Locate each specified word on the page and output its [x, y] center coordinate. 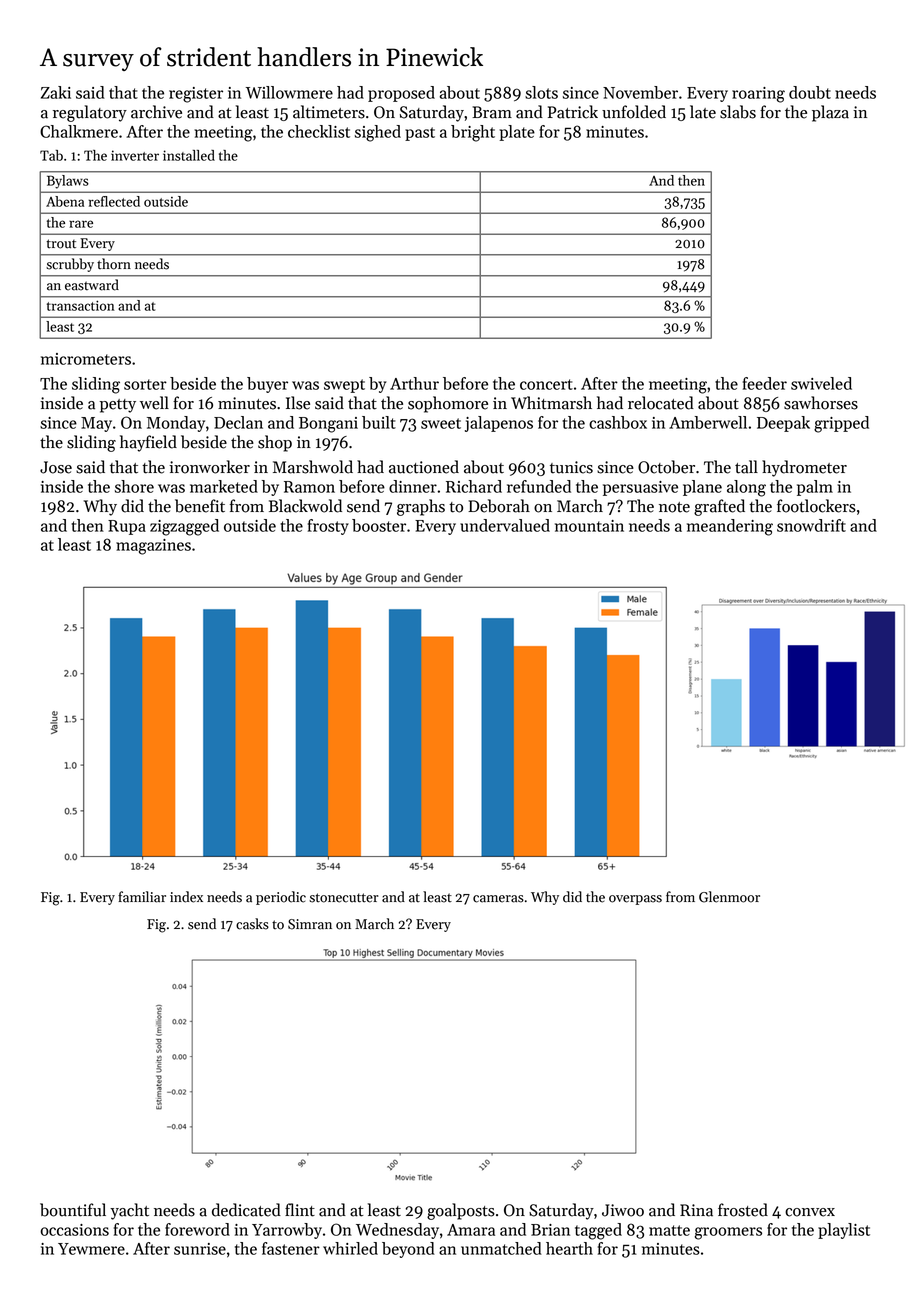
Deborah [499, 506]
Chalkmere [79, 131]
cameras [498, 899]
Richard [474, 486]
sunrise [200, 1249]
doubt [810, 92]
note [674, 507]
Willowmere [289, 92]
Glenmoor [729, 897]
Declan [238, 422]
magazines [153, 547]
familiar [142, 897]
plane [702, 488]
